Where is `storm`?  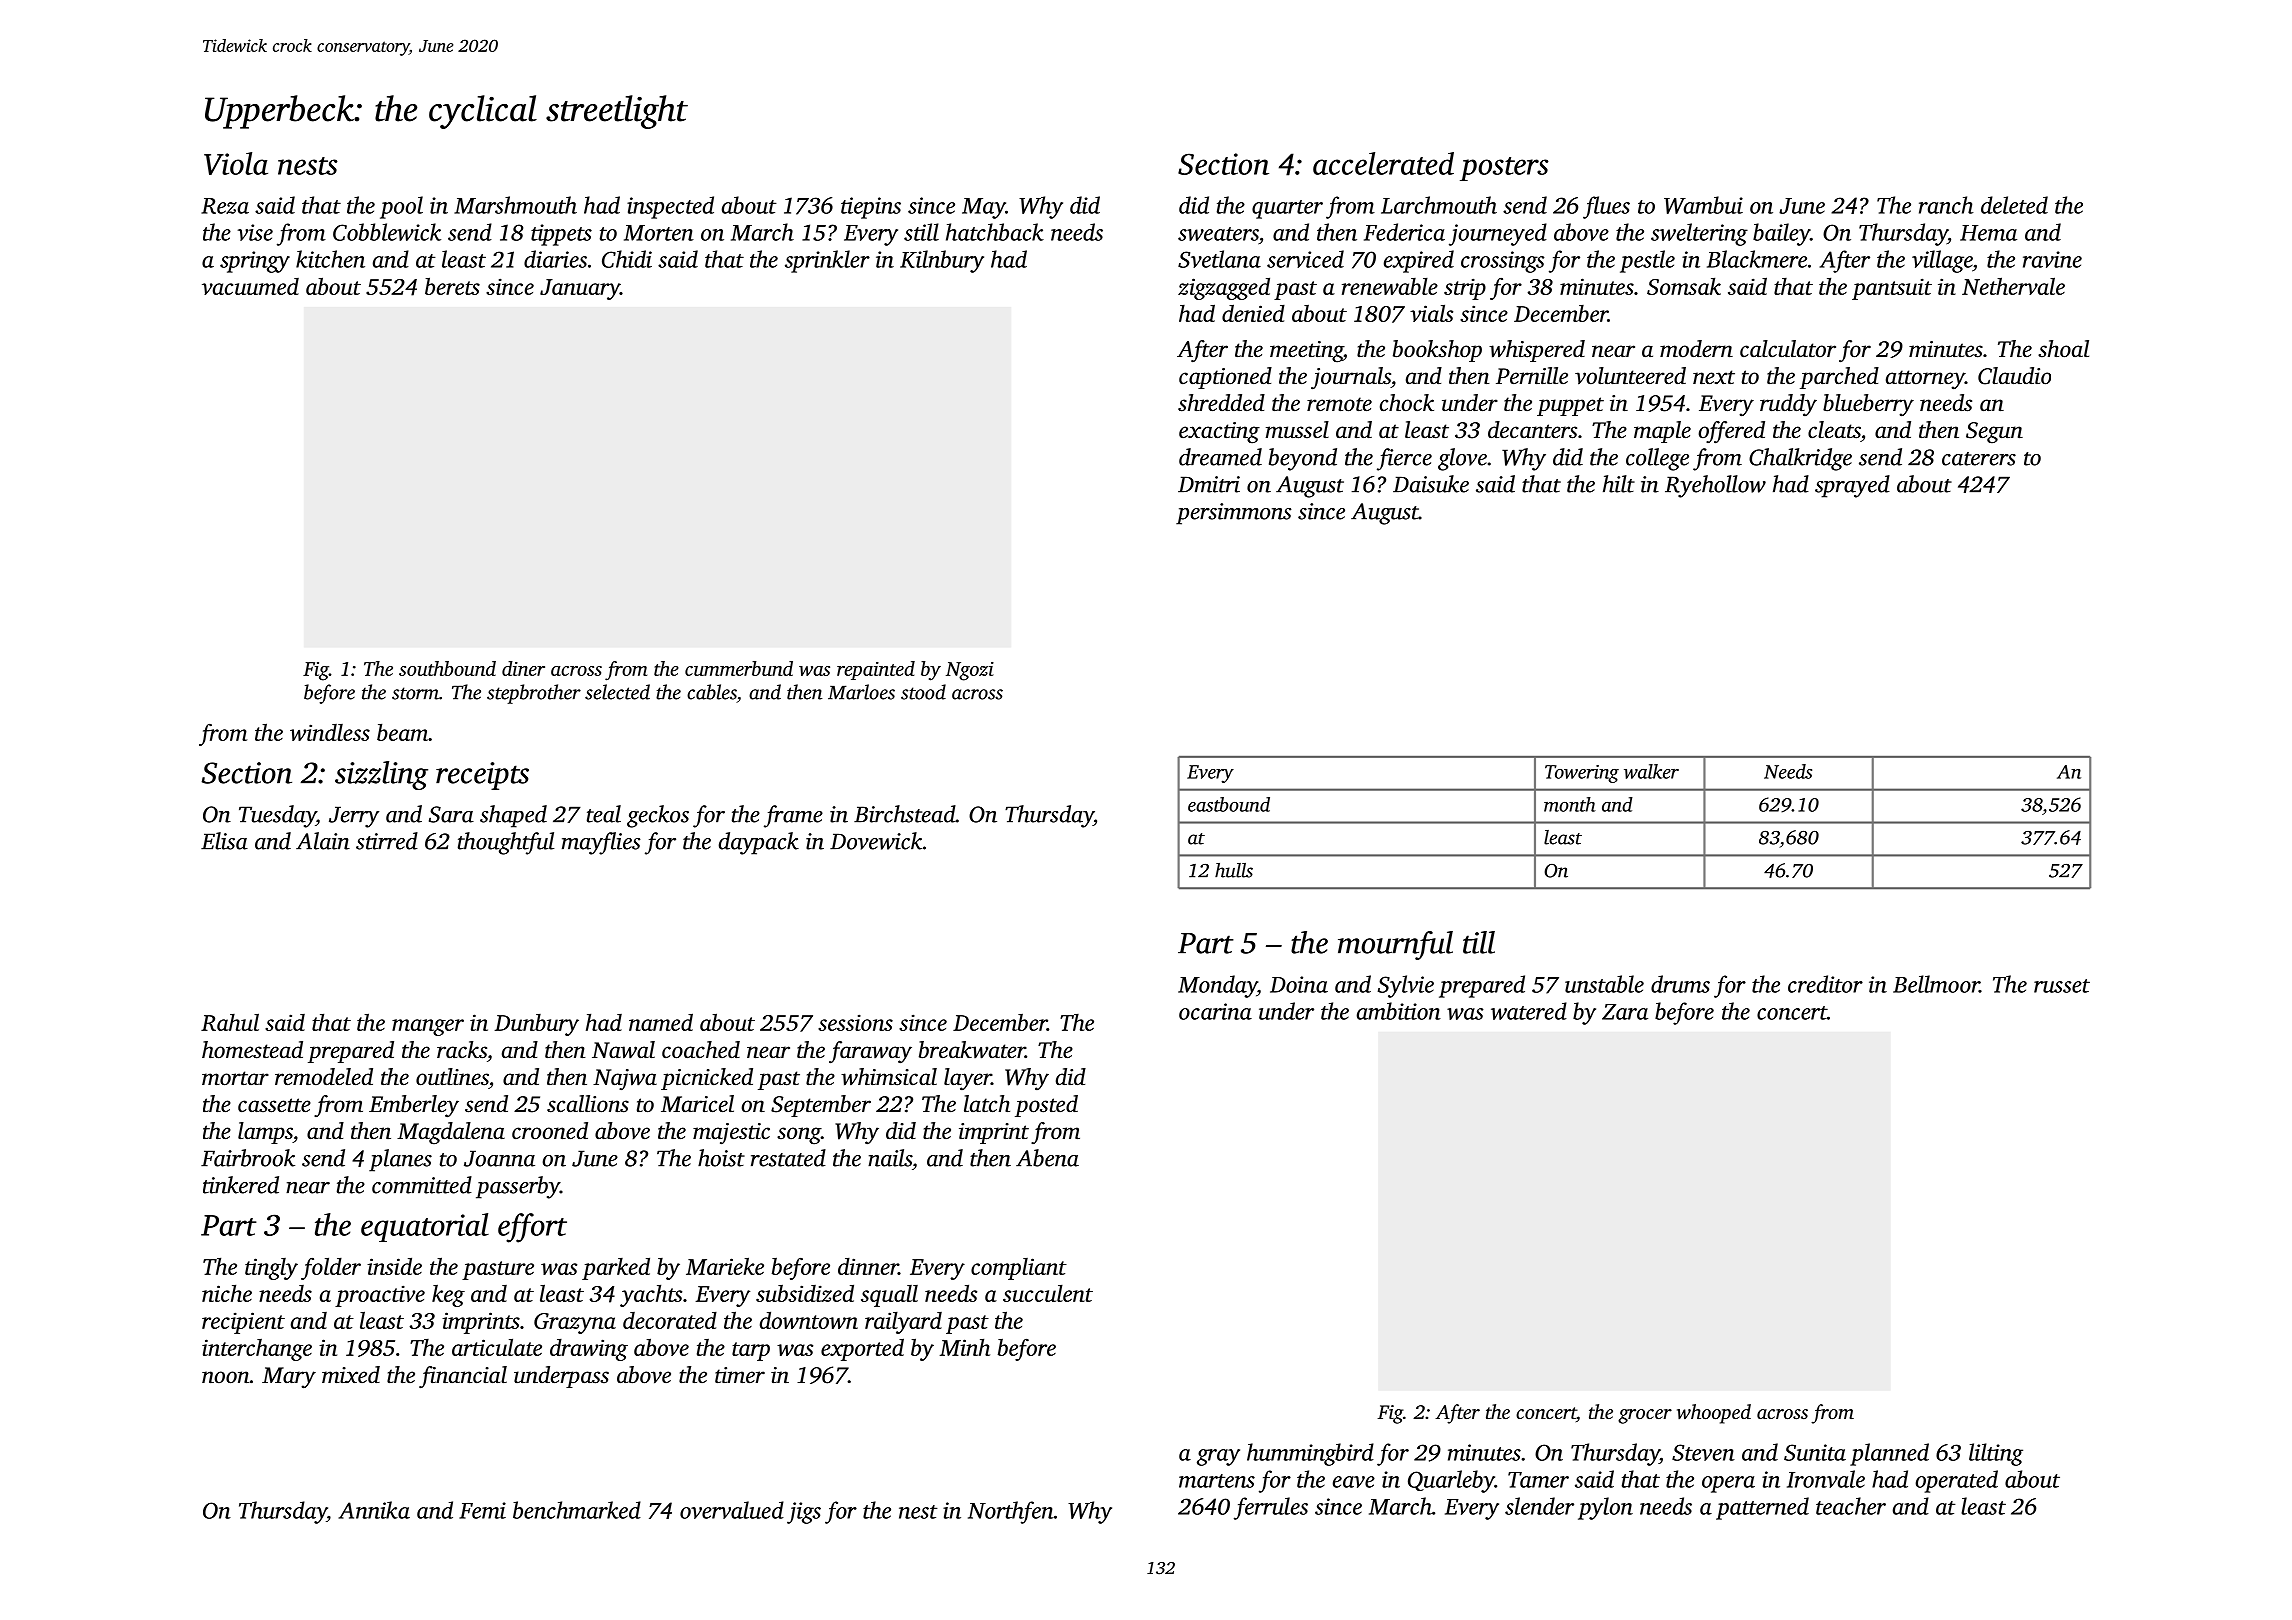 storm is located at coordinates (415, 693).
